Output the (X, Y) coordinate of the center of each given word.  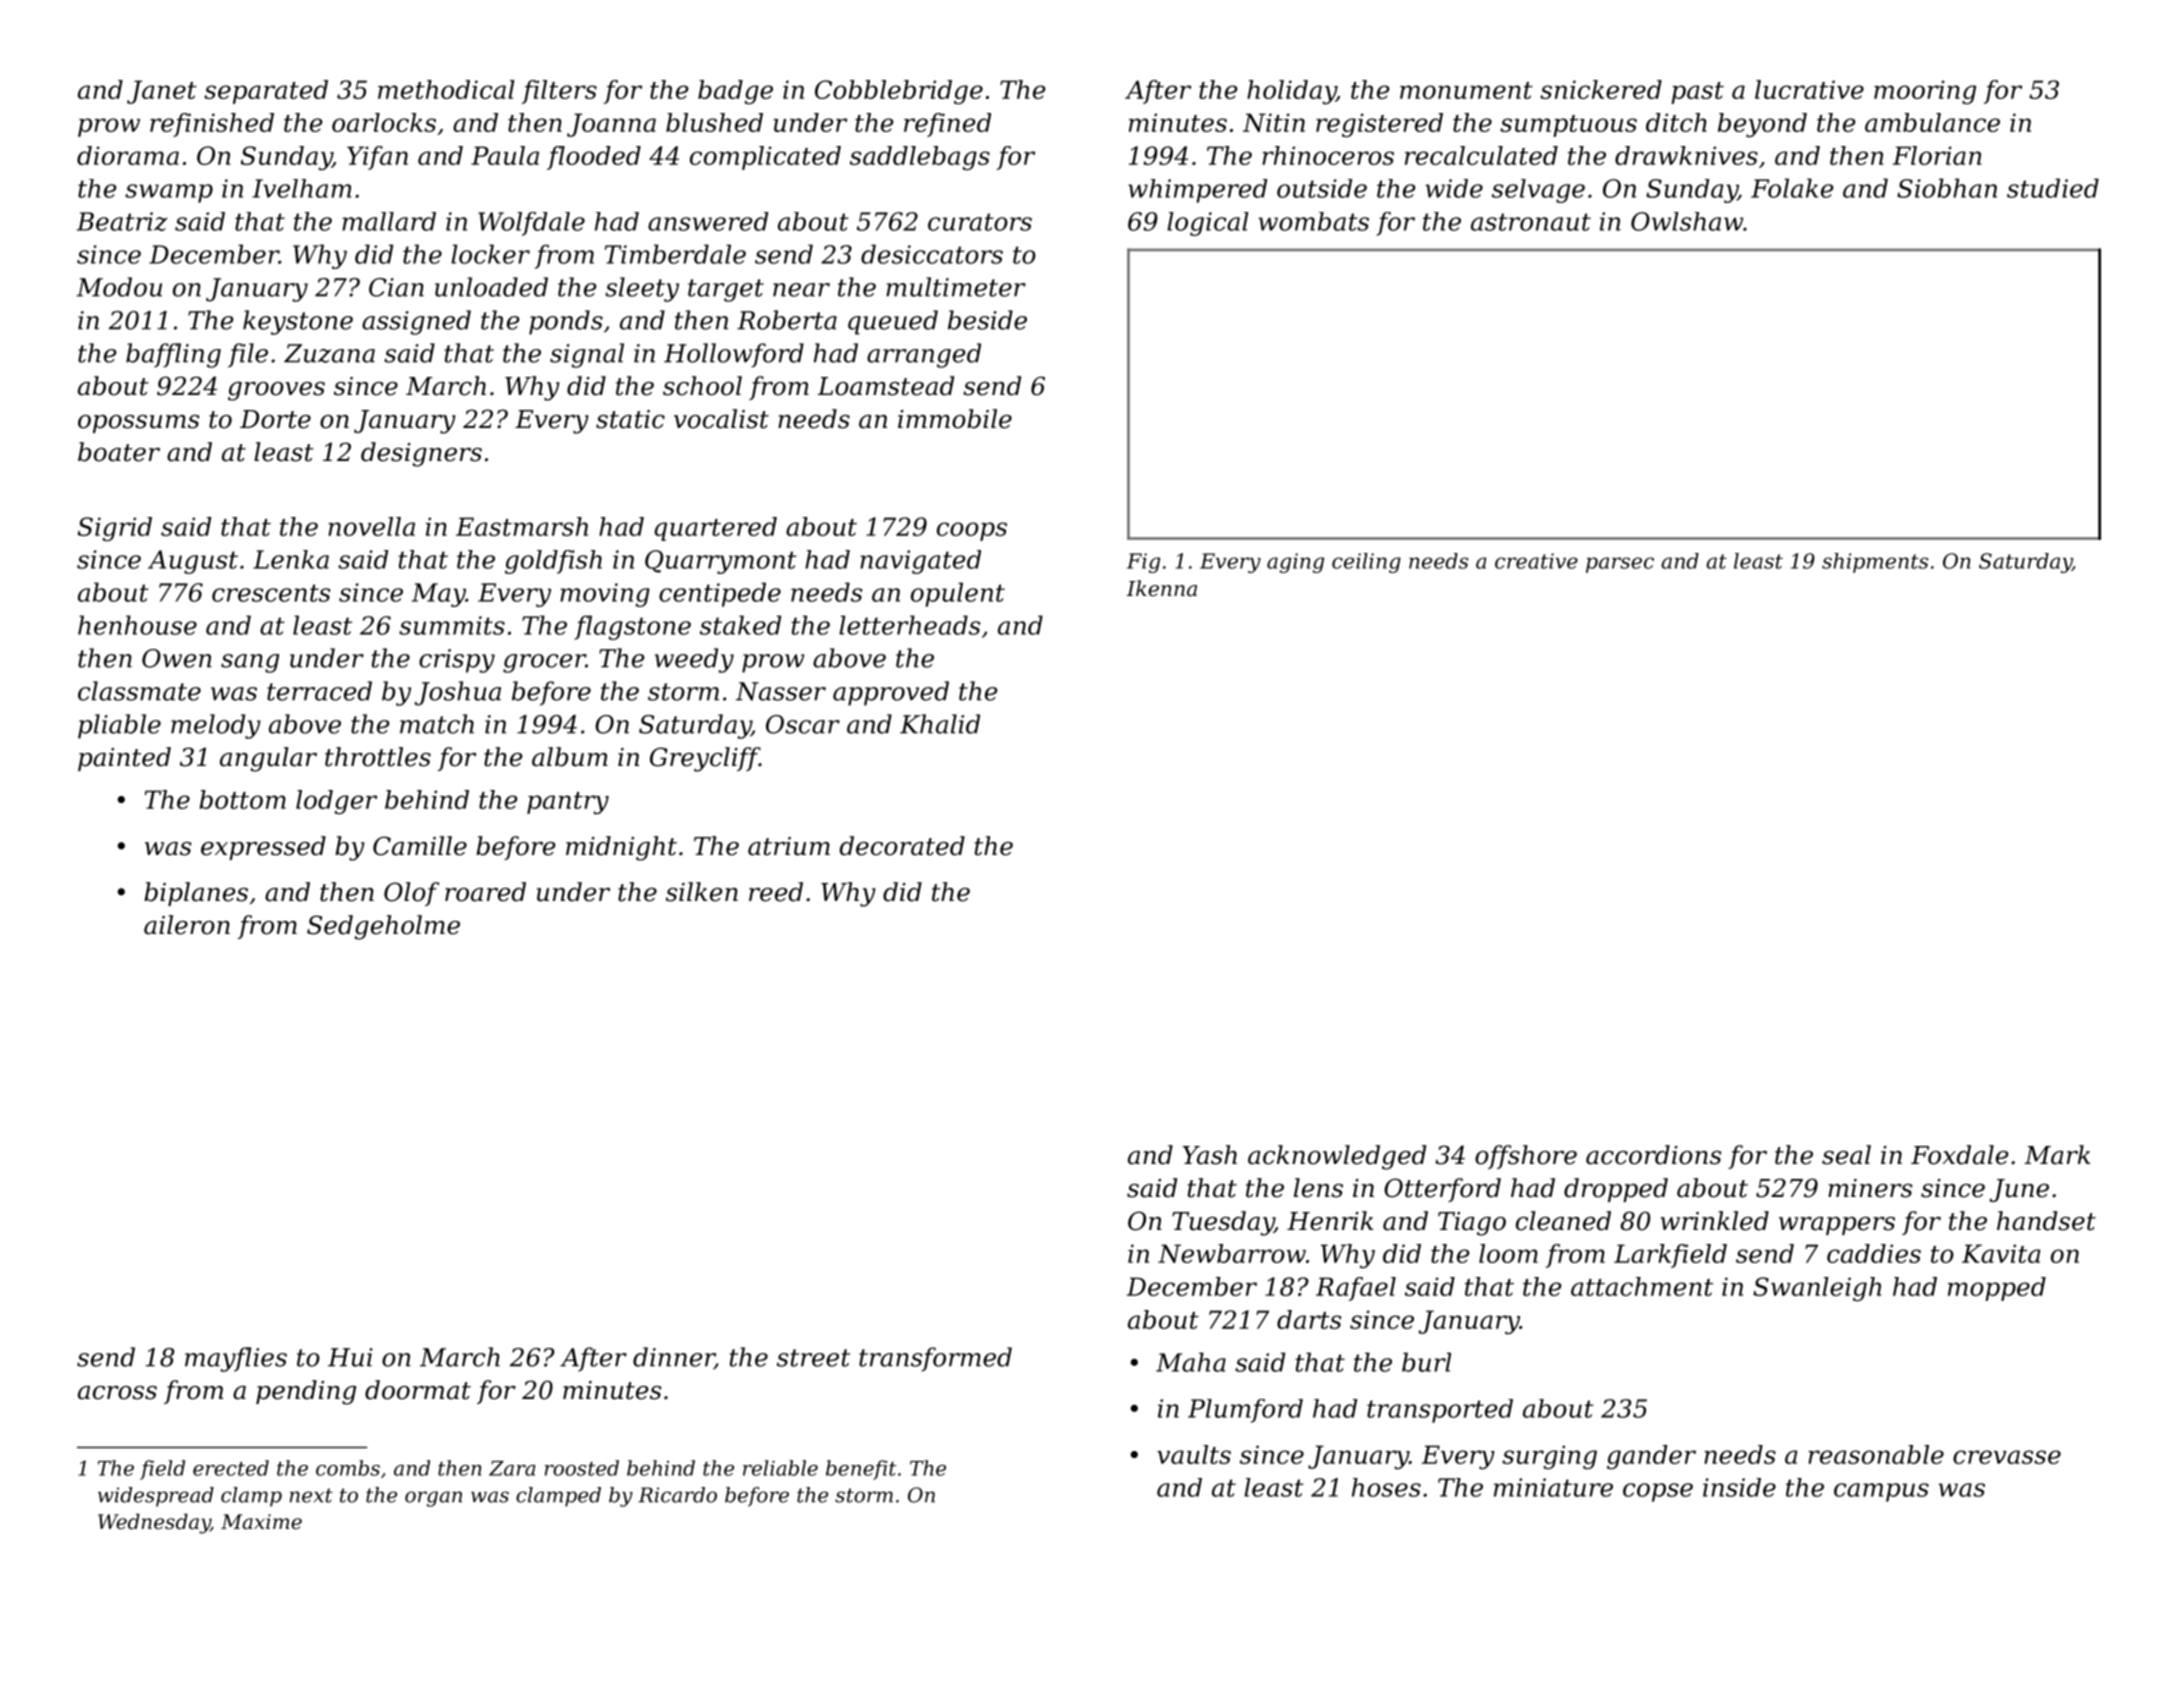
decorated (902, 846)
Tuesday (1223, 1223)
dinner (674, 1358)
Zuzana (329, 353)
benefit (861, 1470)
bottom (242, 799)
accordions (1653, 1155)
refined (947, 125)
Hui (350, 1357)
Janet (162, 92)
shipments (1875, 563)
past (1697, 93)
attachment (1642, 1286)
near (801, 290)
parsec (1620, 565)
